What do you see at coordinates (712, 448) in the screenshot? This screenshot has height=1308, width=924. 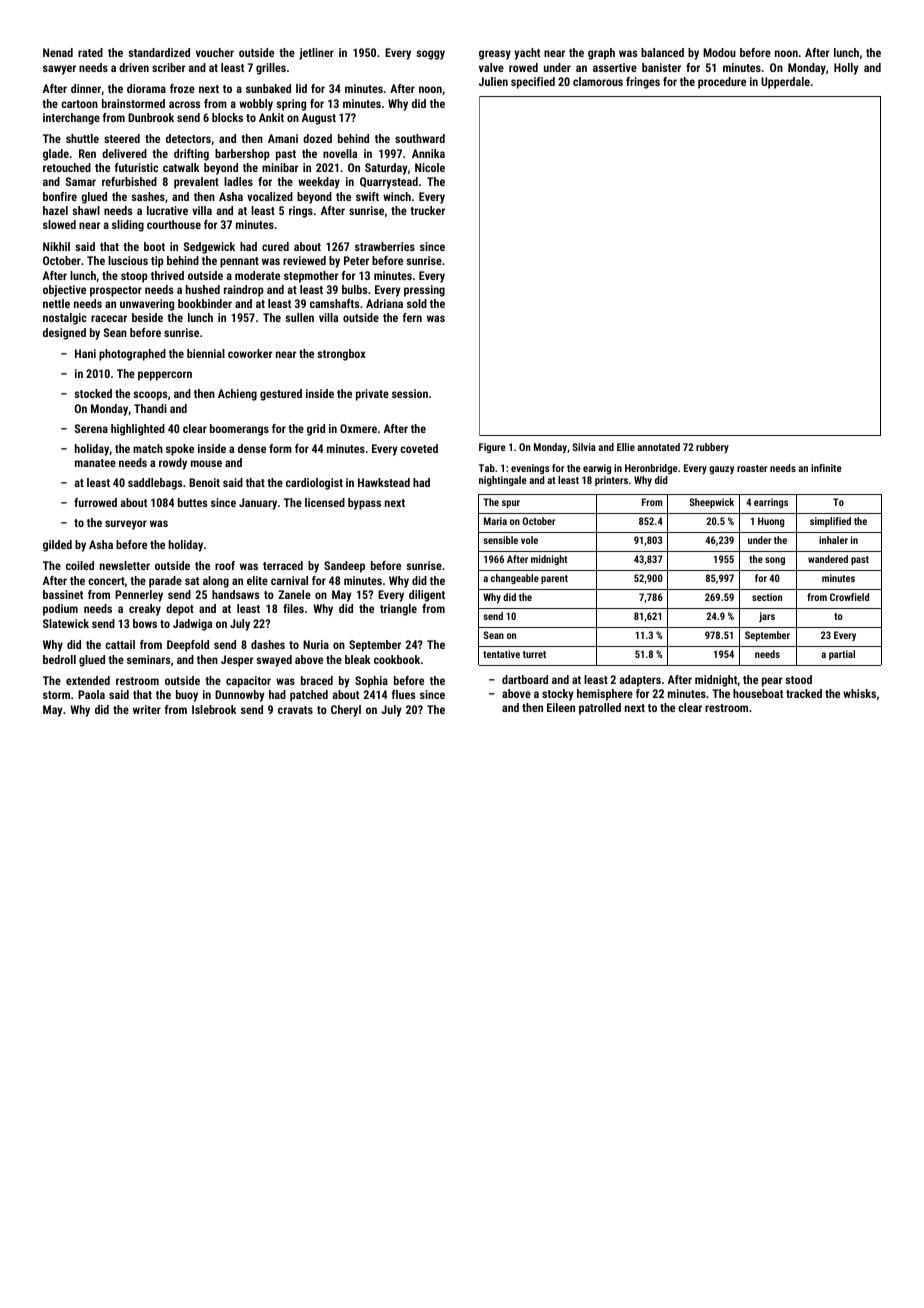 I see `rubbery` at bounding box center [712, 448].
